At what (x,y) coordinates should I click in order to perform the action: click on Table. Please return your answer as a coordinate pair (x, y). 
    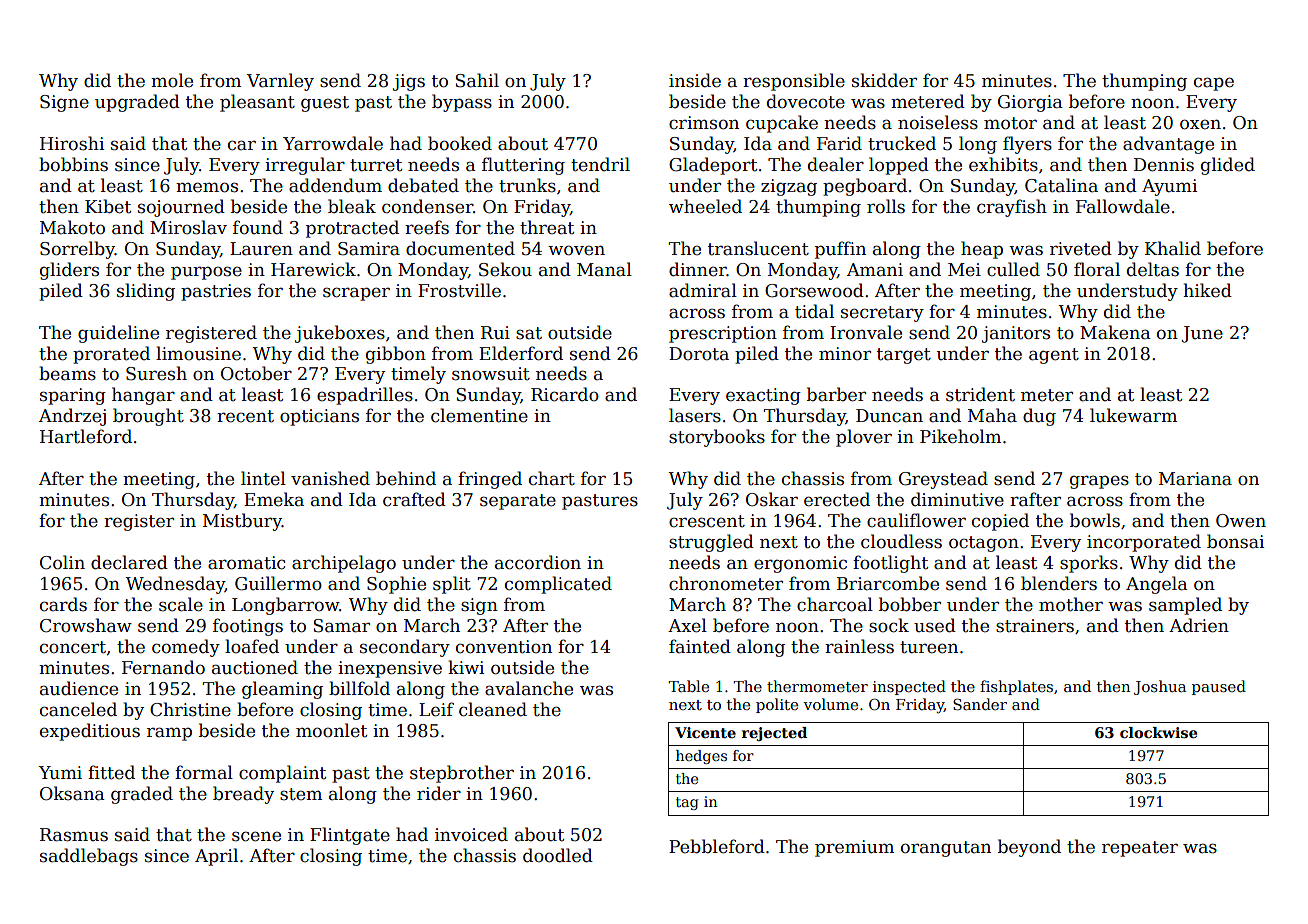
    Looking at the image, I should click on (688, 686).
